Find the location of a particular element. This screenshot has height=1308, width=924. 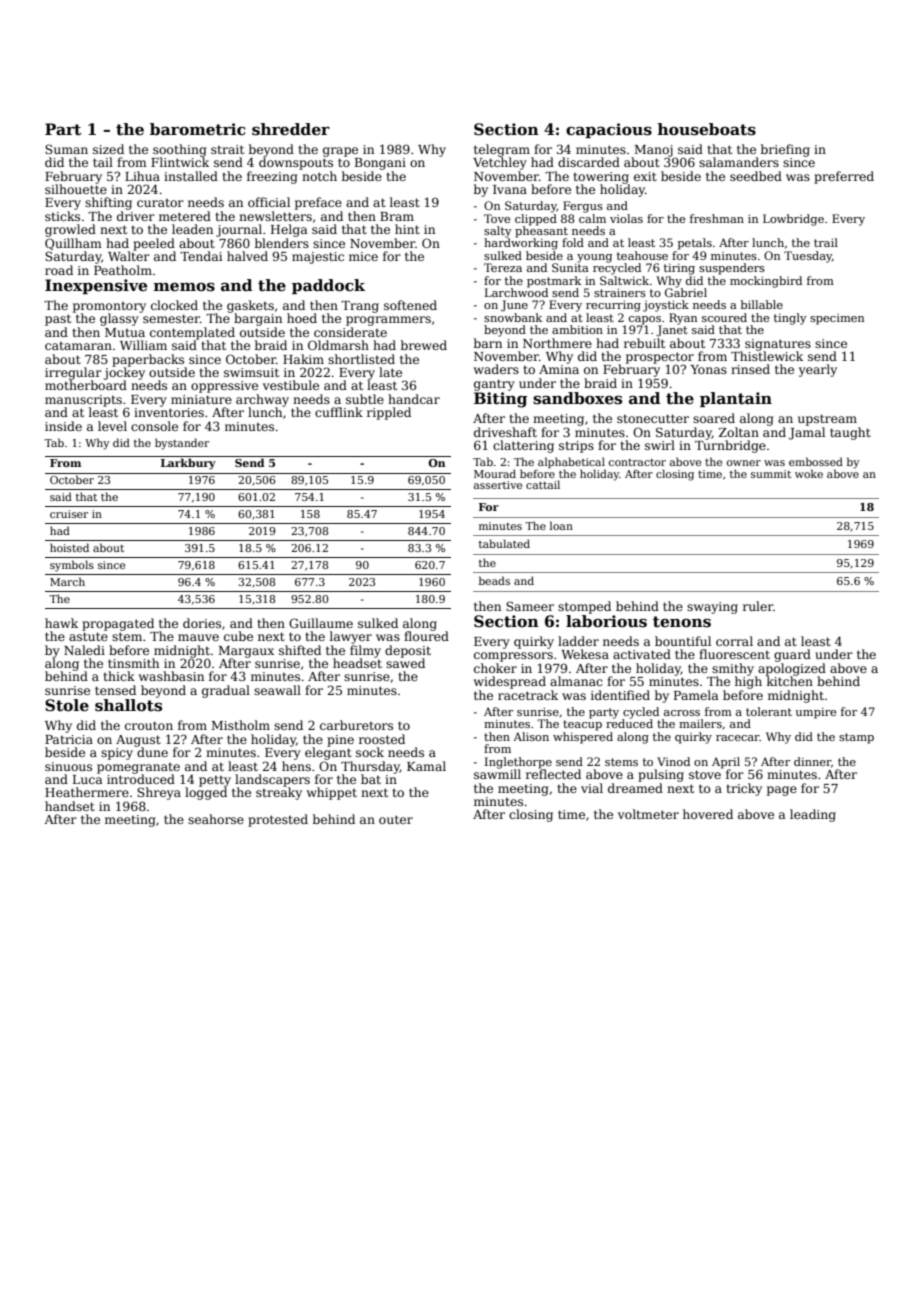

capacious is located at coordinates (609, 130).
